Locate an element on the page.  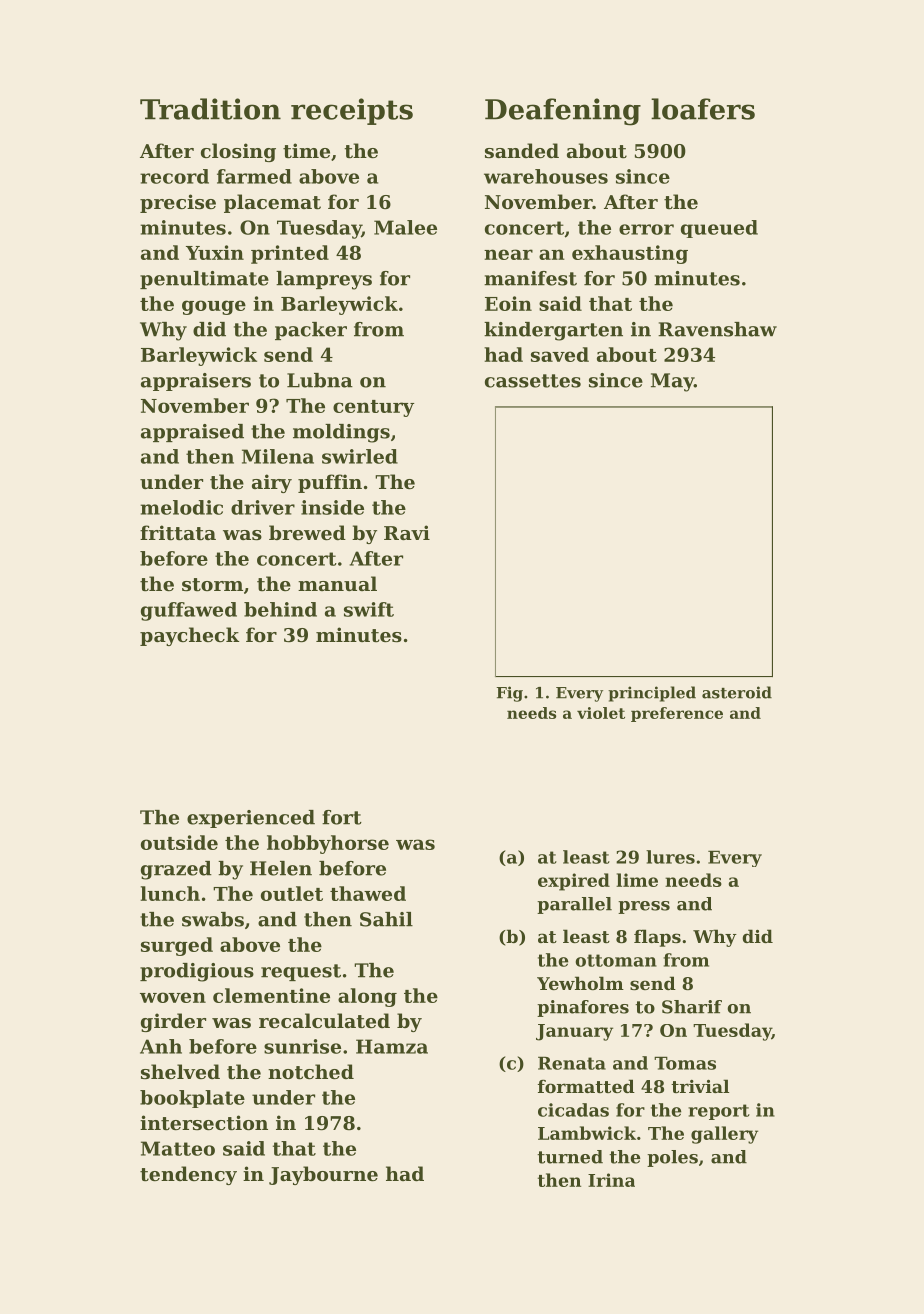
surged is located at coordinates (177, 946).
